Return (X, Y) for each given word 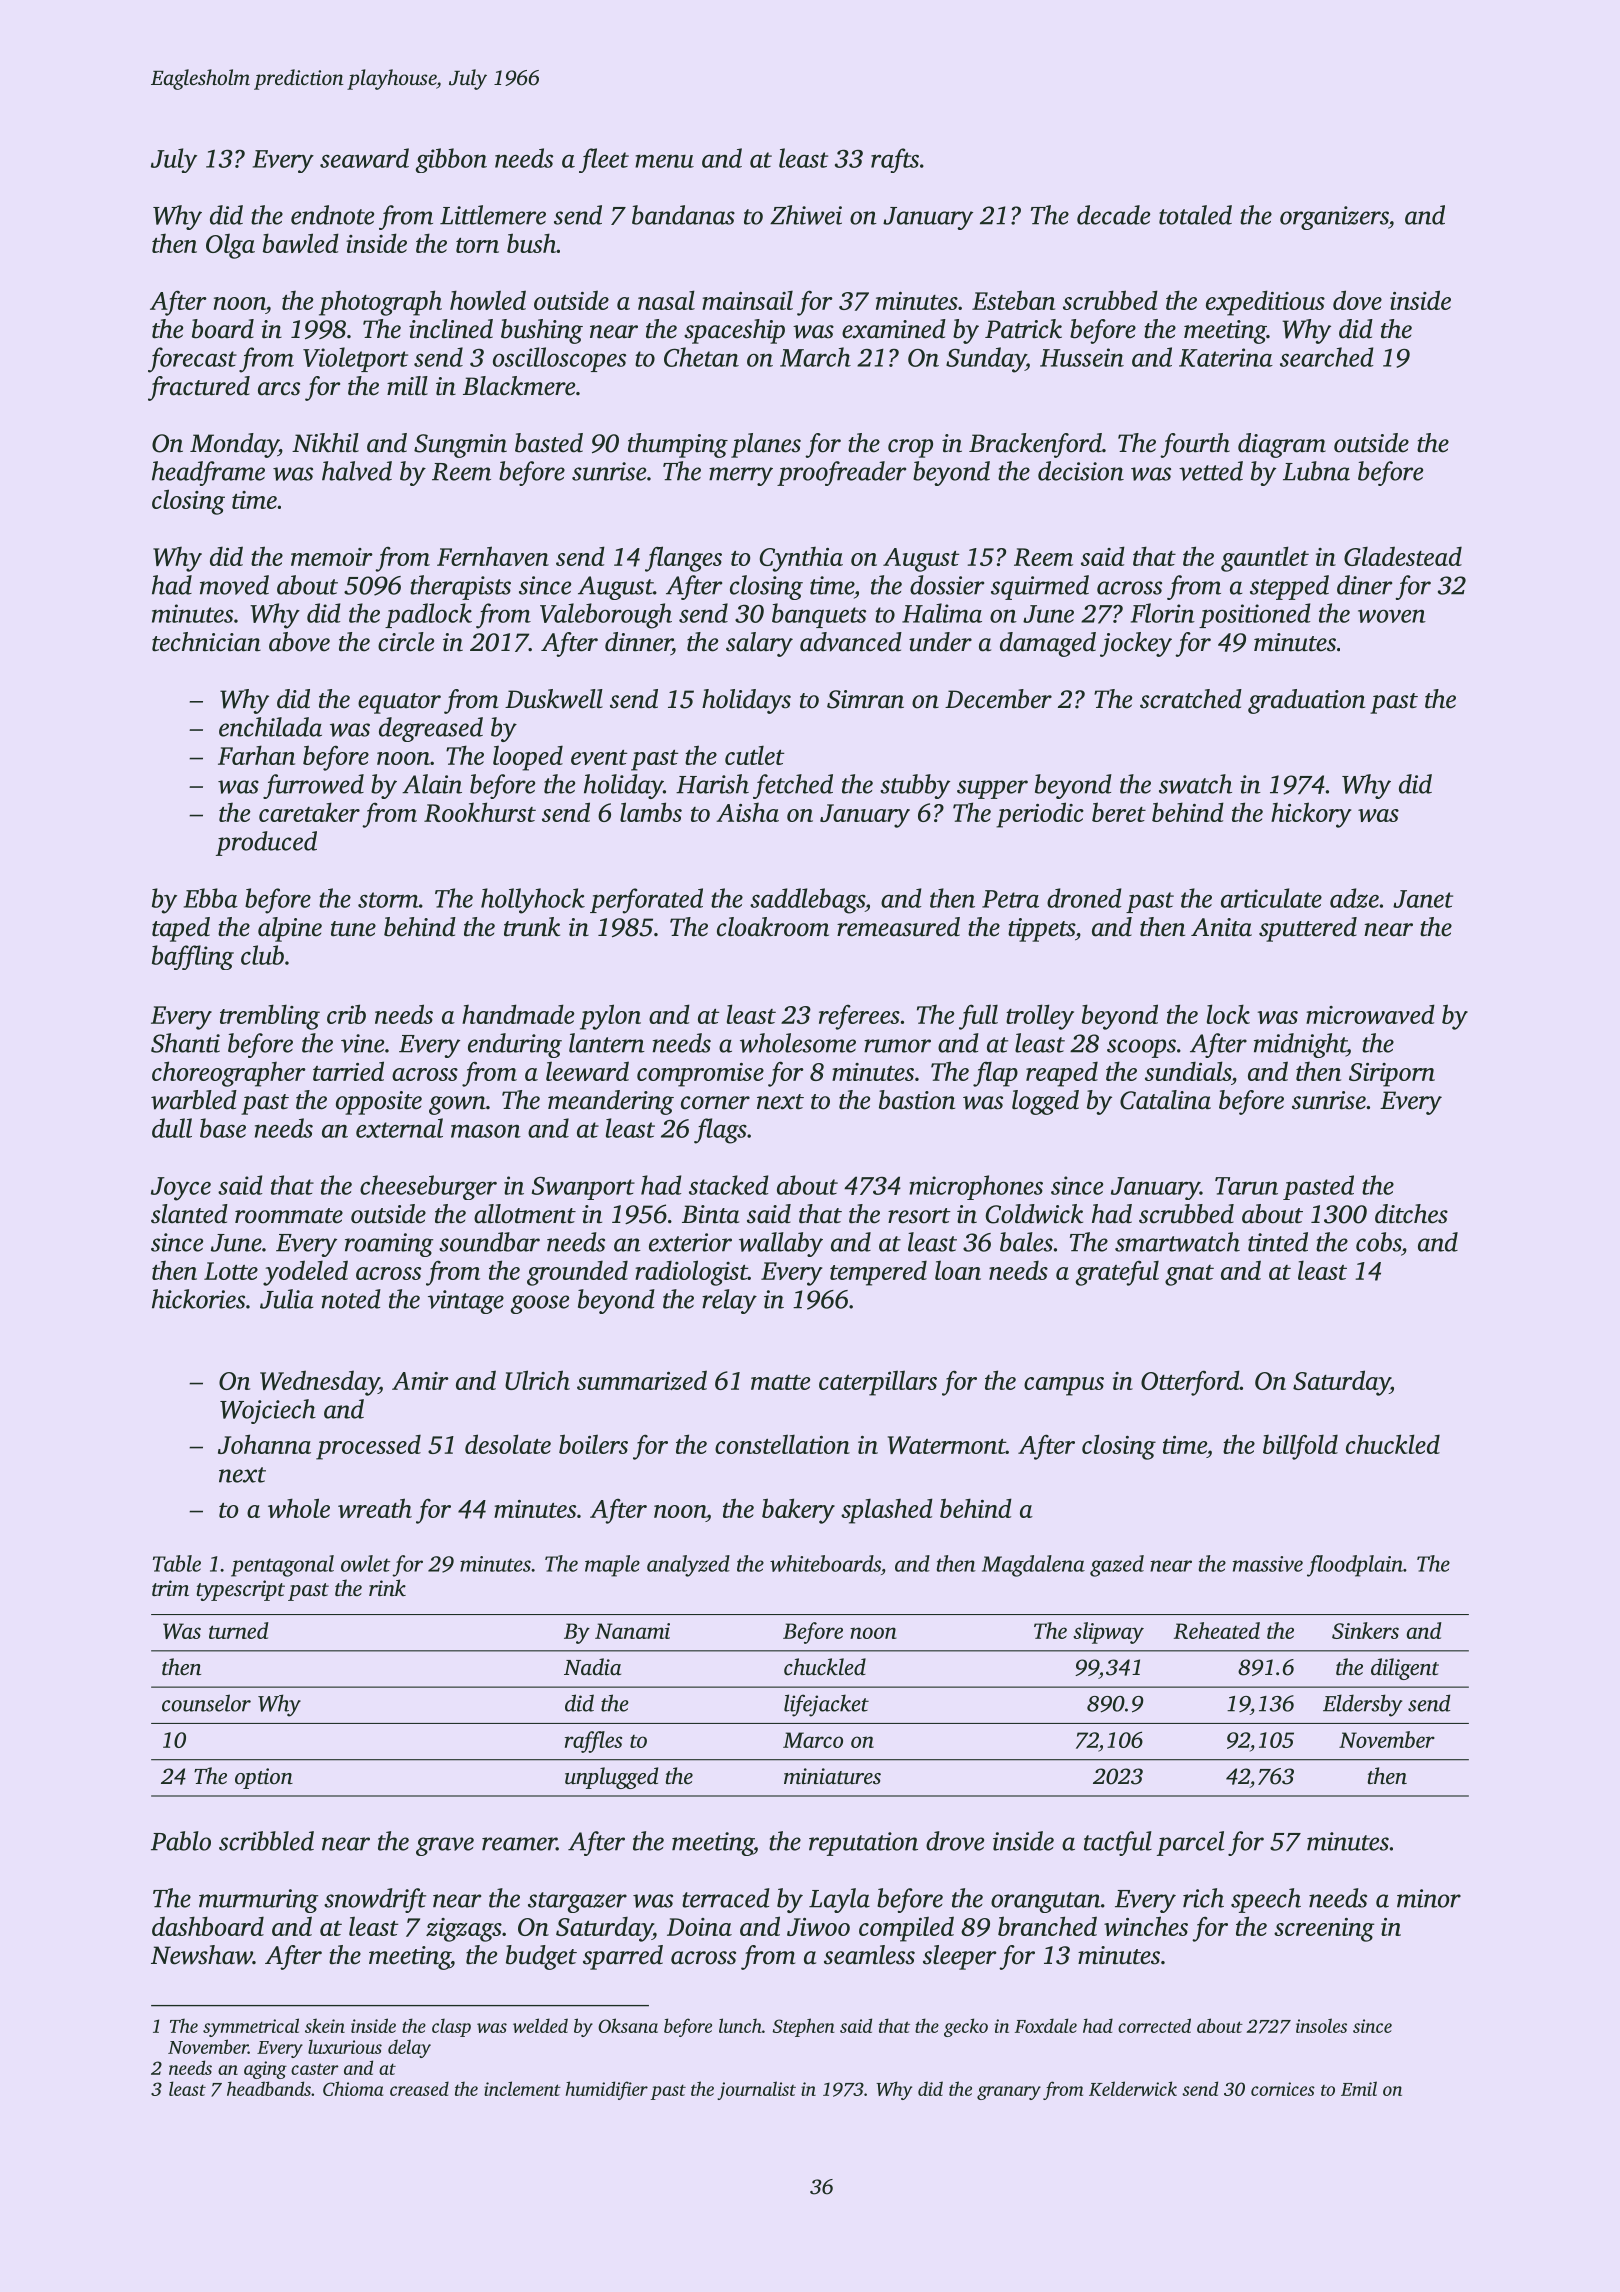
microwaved (1370, 1014)
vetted (1211, 471)
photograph (380, 303)
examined (894, 329)
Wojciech (268, 1411)
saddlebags (807, 901)
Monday (234, 445)
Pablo (181, 1841)
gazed (1117, 1566)
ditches (1411, 1214)
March (815, 357)
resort (919, 1216)
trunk (532, 927)
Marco (813, 1740)
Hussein (1082, 357)
